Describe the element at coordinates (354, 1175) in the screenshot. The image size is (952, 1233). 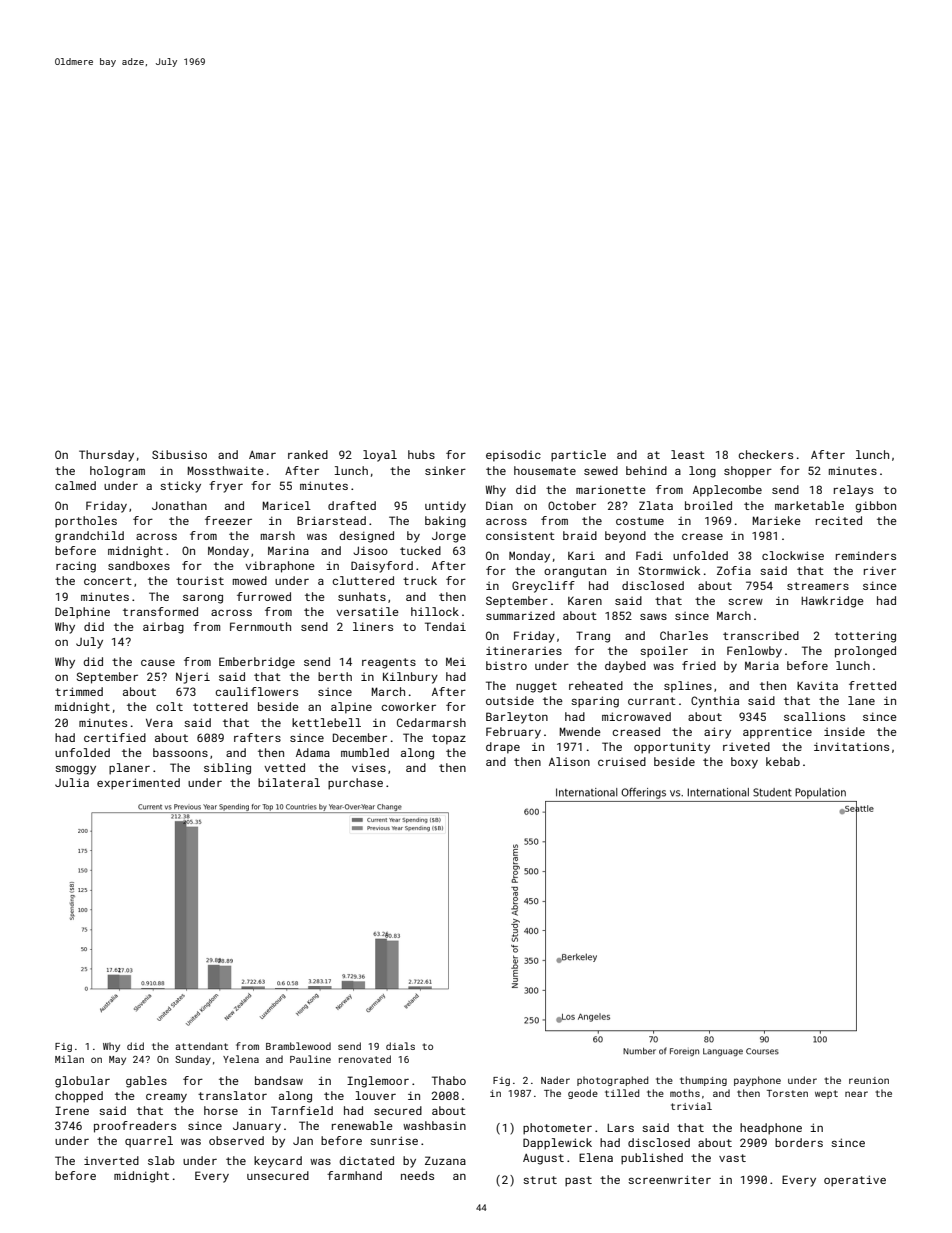
I see `farmhand` at that location.
